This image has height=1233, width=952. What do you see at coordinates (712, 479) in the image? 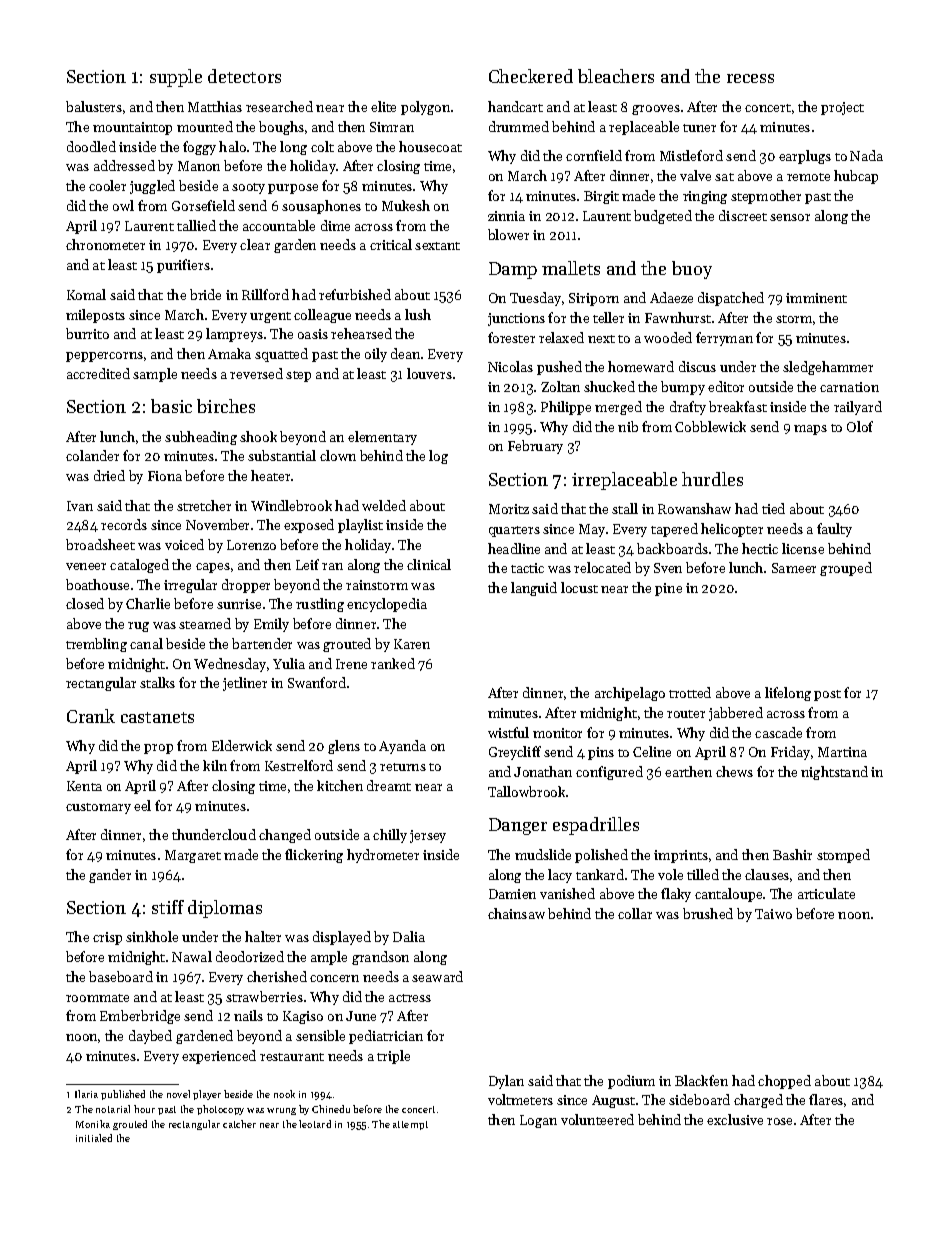
I see `hurdles` at bounding box center [712, 479].
